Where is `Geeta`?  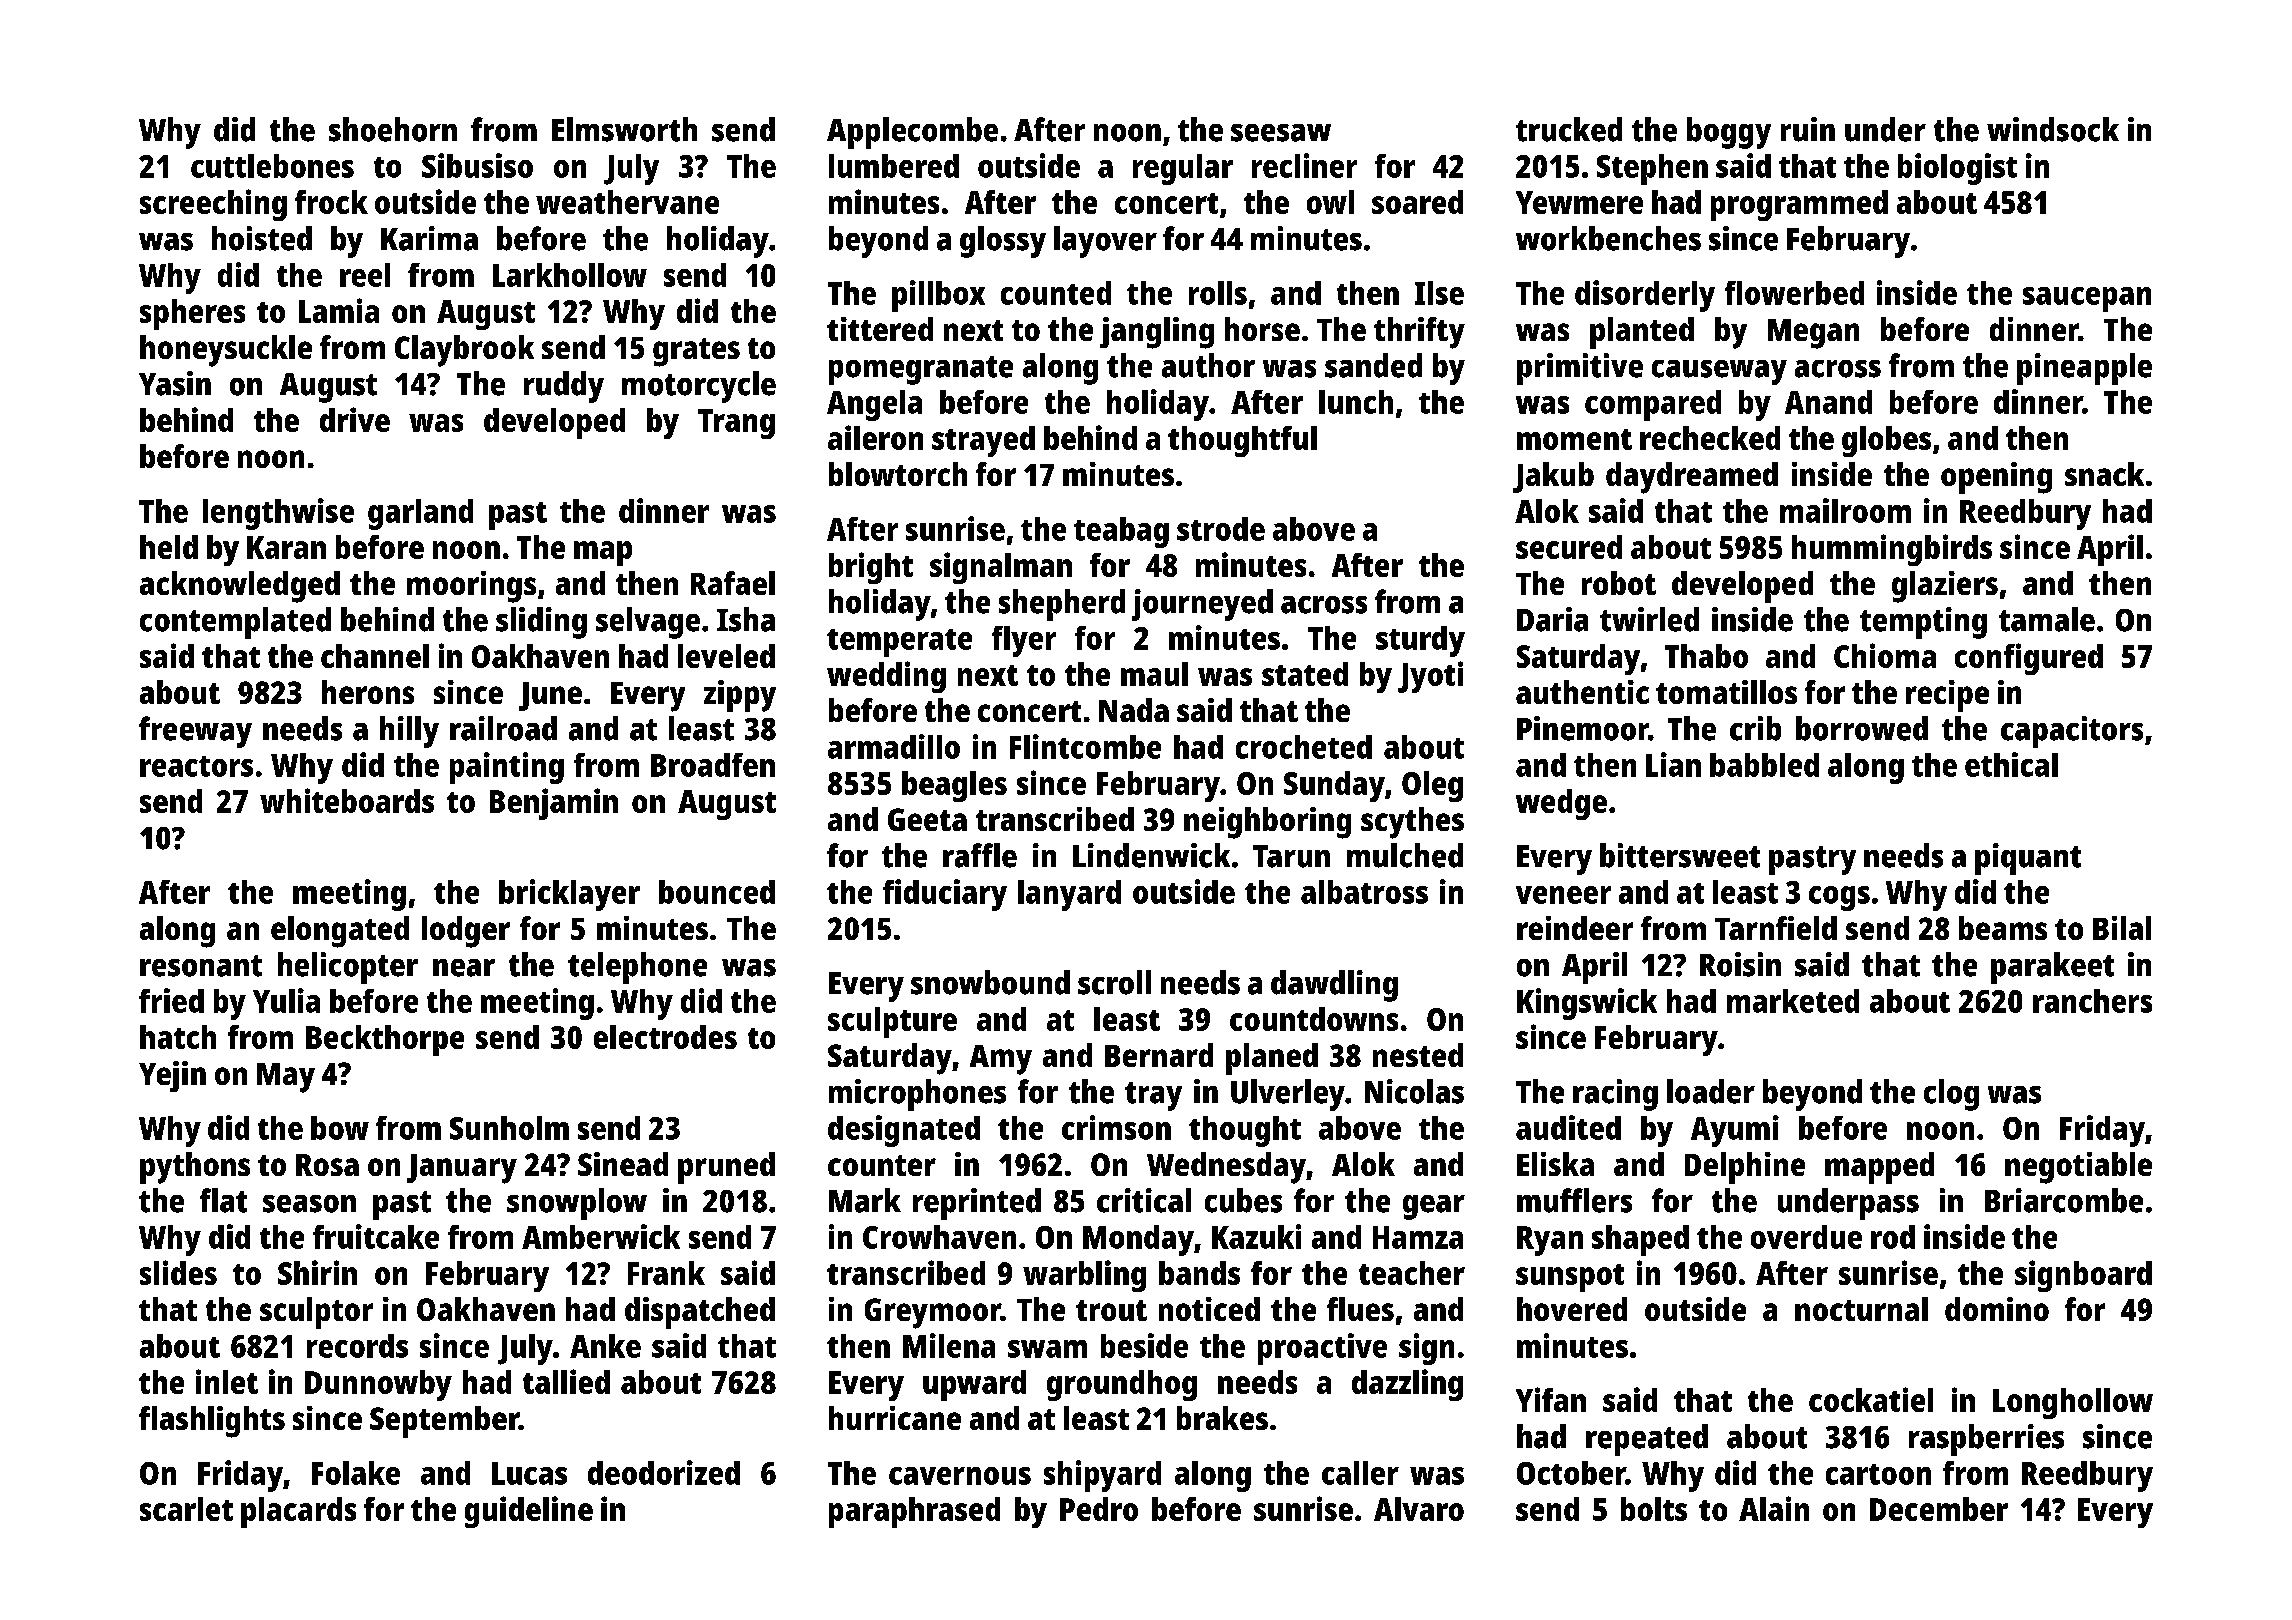 Geeta is located at coordinates (927, 819).
